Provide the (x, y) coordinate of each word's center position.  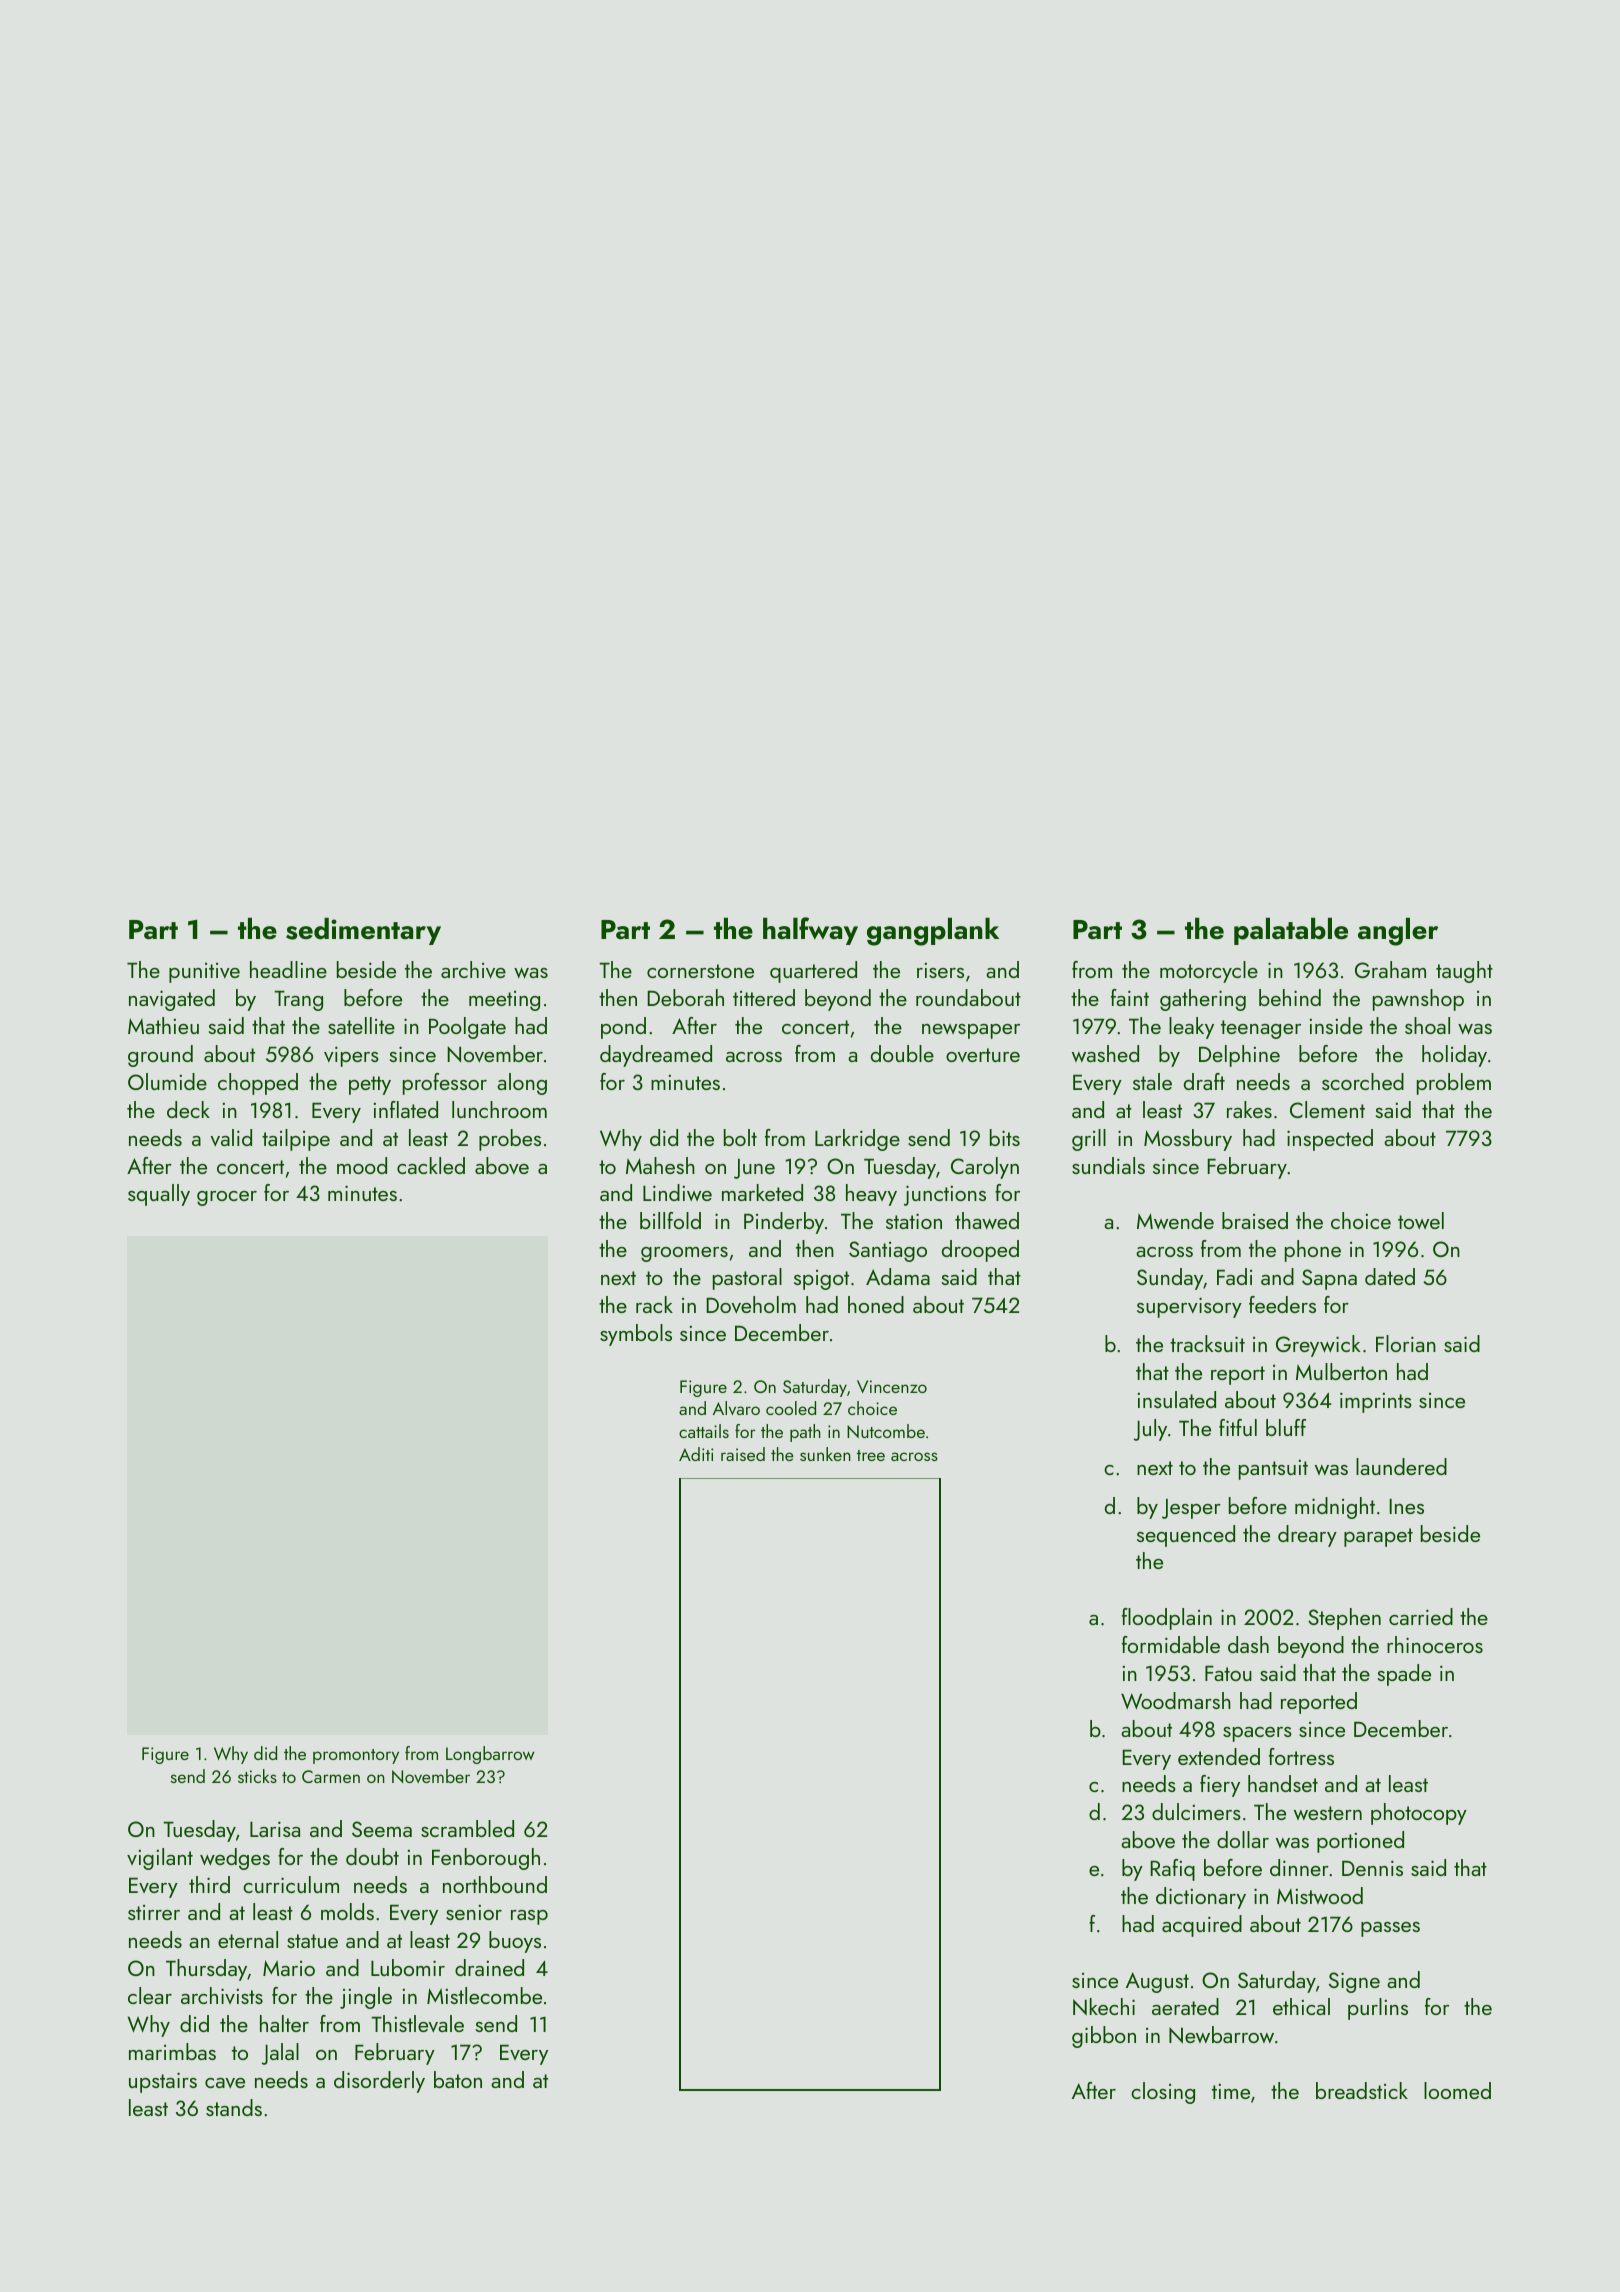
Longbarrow (490, 1755)
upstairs (163, 2082)
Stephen (1344, 1619)
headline (288, 969)
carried (1421, 1616)
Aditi (696, 1454)
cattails (704, 1431)
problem (1454, 1084)
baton (458, 2079)
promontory (356, 1756)
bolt (740, 1137)
